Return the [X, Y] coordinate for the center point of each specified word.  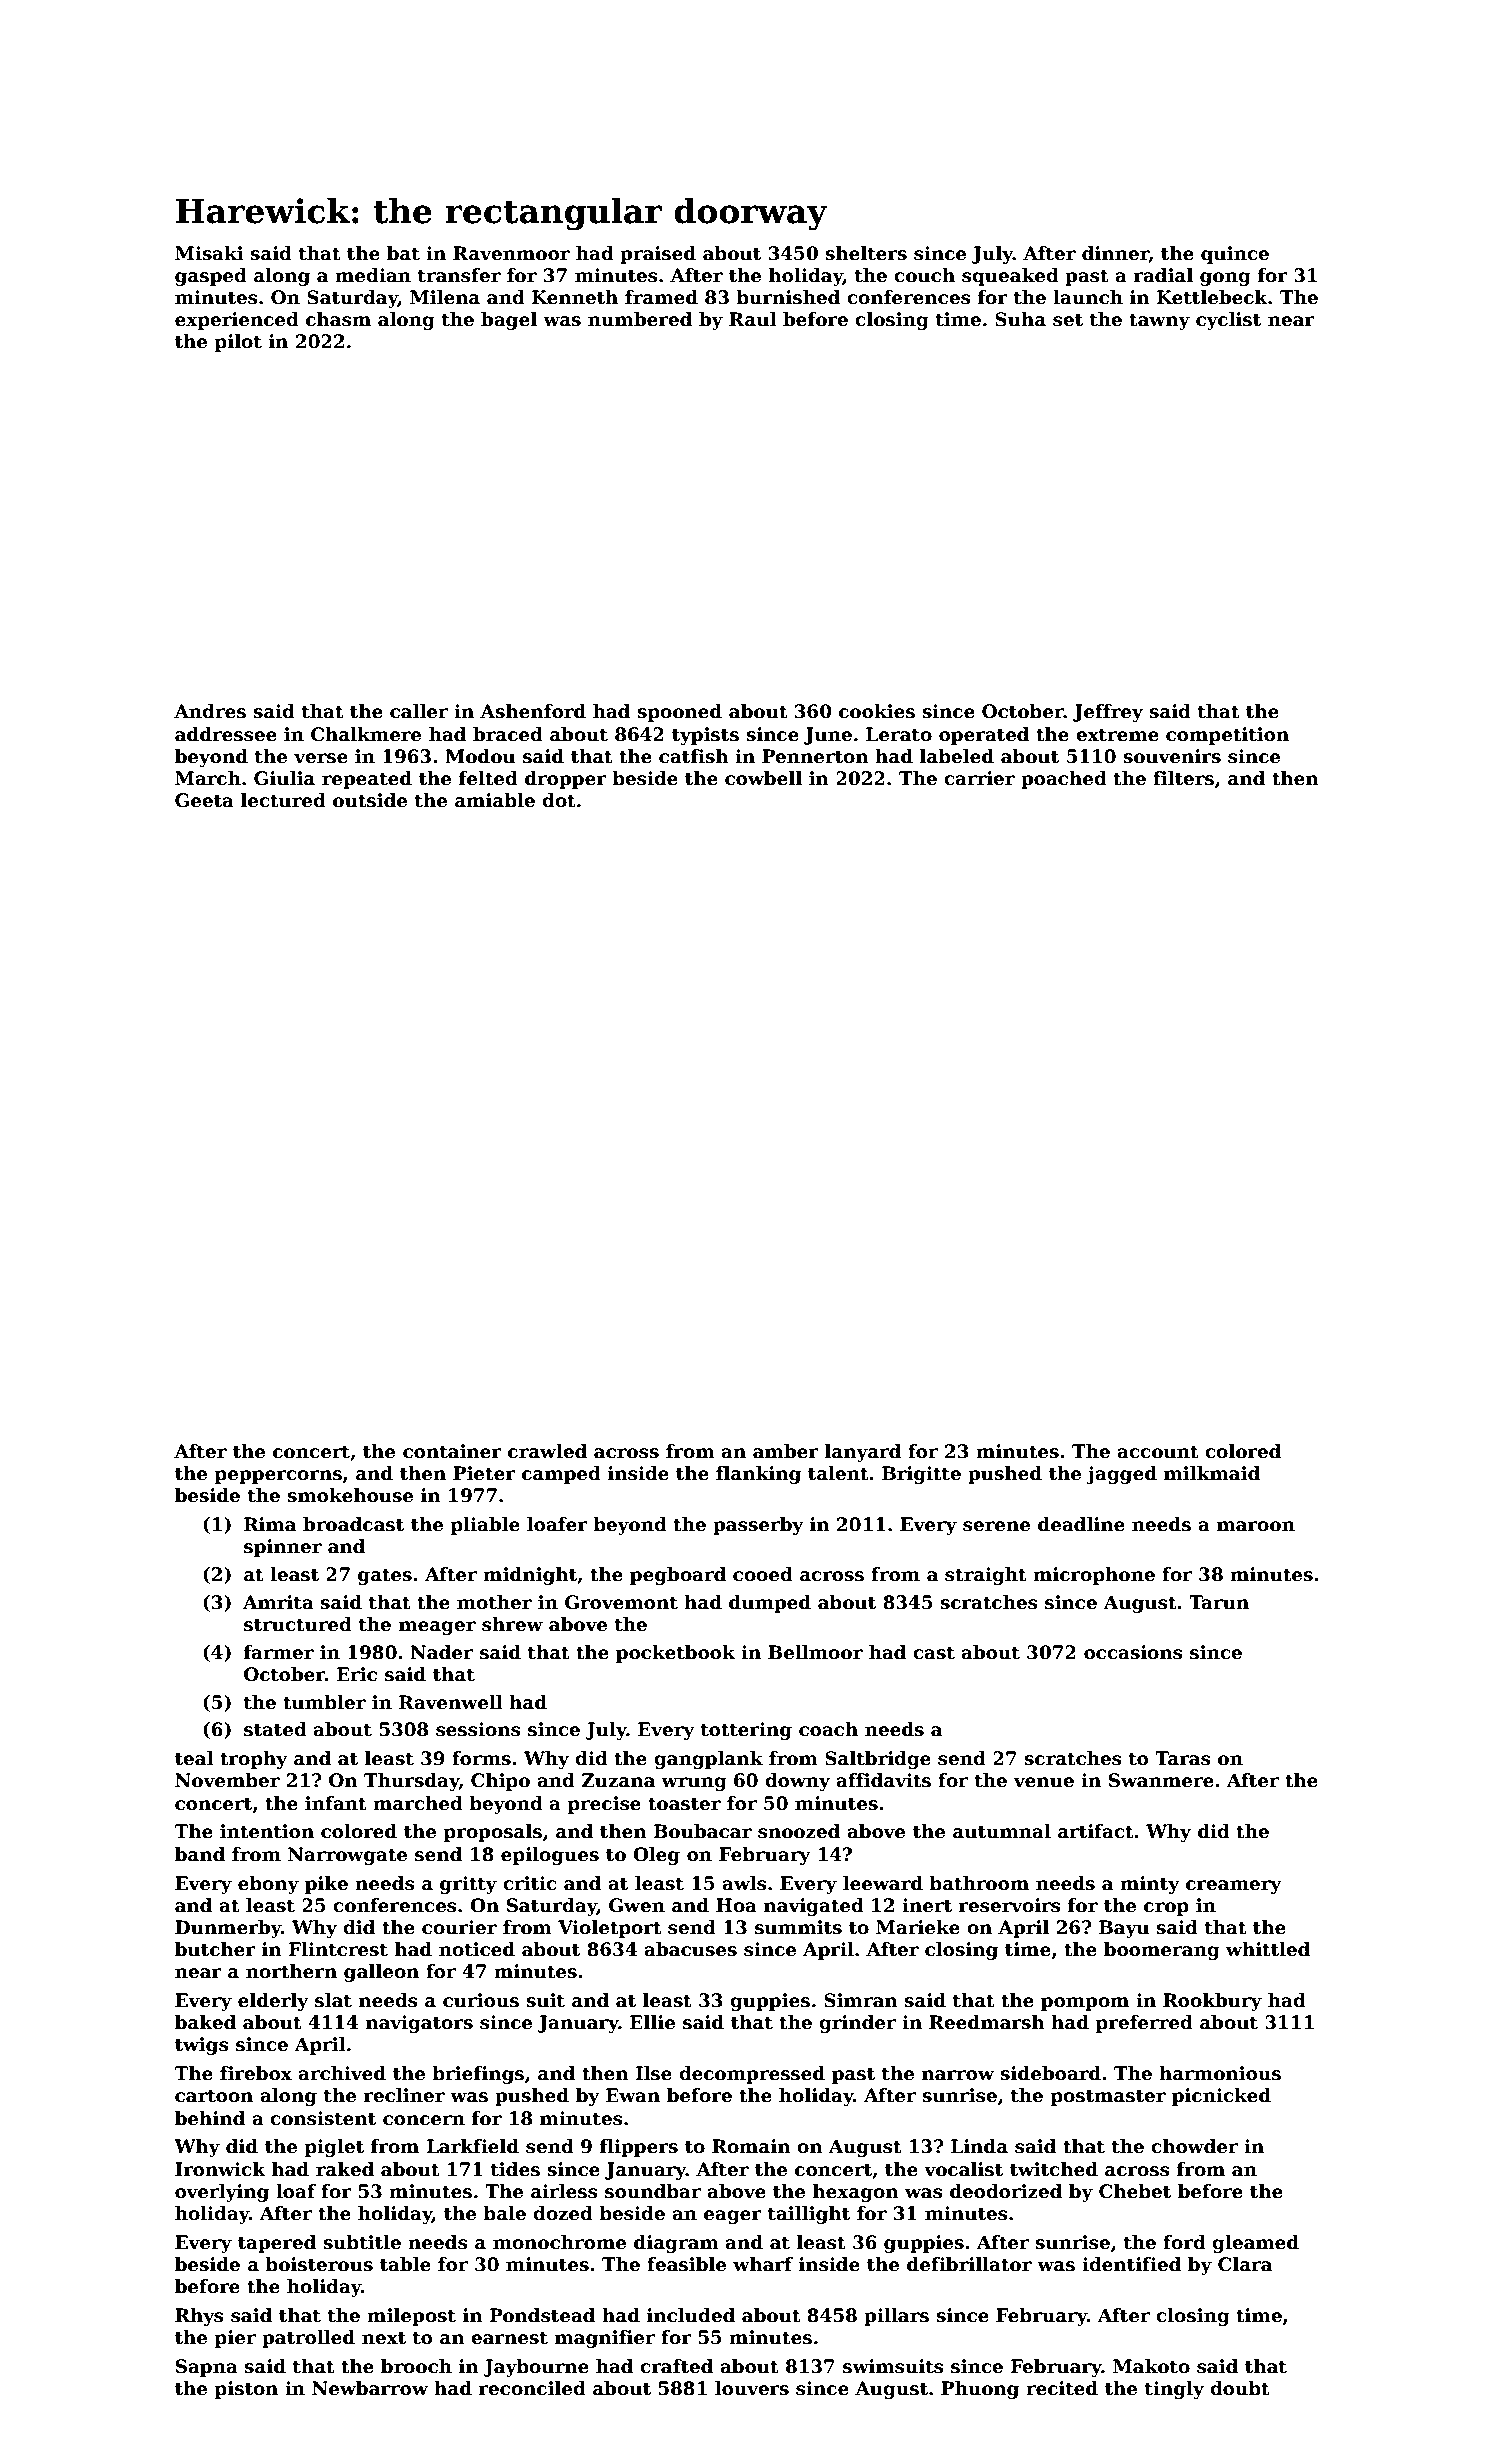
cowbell [763, 778]
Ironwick [220, 2169]
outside [370, 800]
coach [828, 1729]
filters [1183, 778]
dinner [1115, 254]
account [1158, 1452]
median [373, 275]
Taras [1183, 1758]
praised [658, 255]
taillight [809, 2215]
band [200, 1854]
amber [786, 1451]
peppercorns [278, 1477]
